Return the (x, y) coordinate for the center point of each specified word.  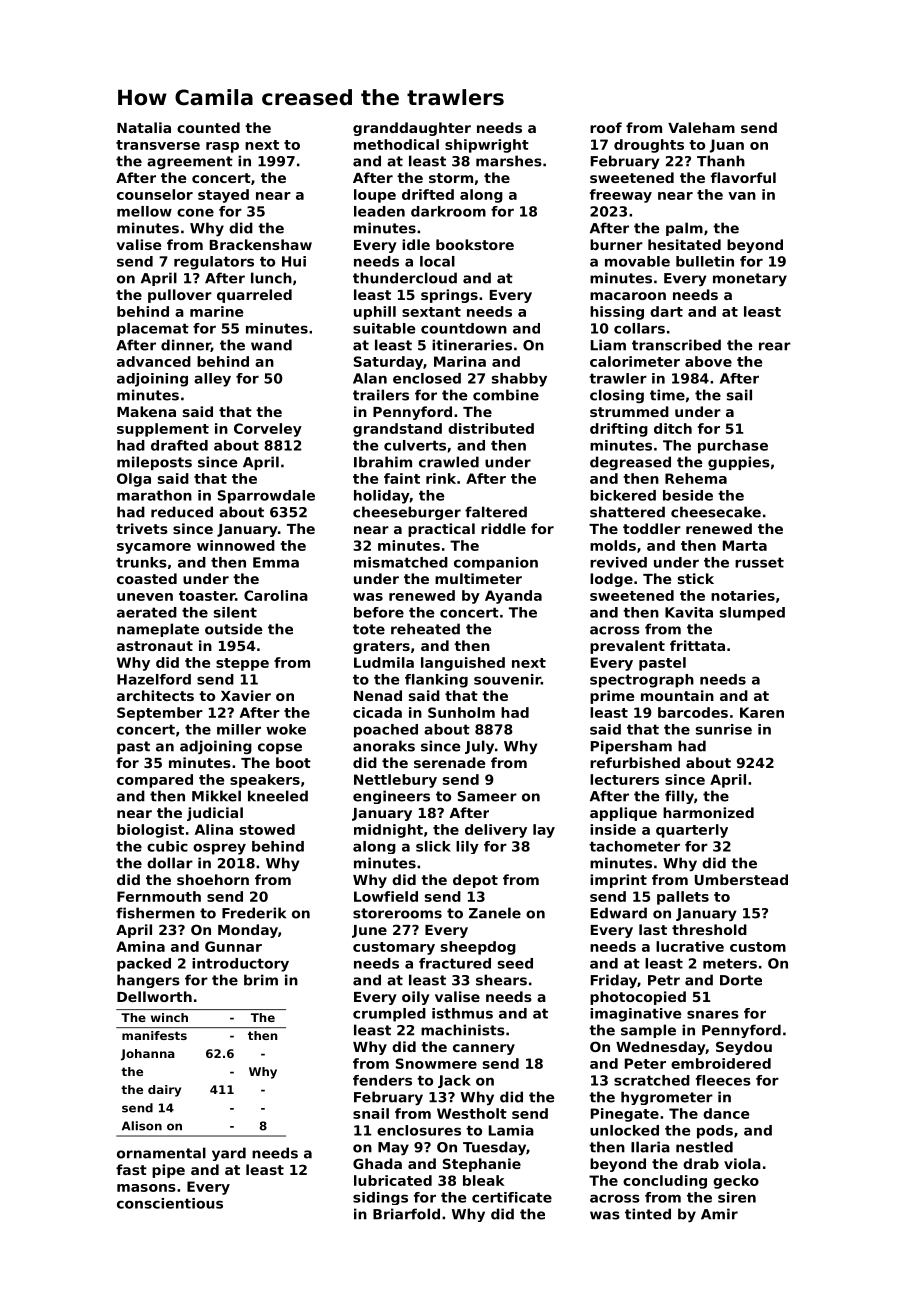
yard (229, 1154)
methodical (396, 144)
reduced (182, 512)
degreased (630, 463)
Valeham (701, 127)
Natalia (144, 127)
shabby (519, 380)
